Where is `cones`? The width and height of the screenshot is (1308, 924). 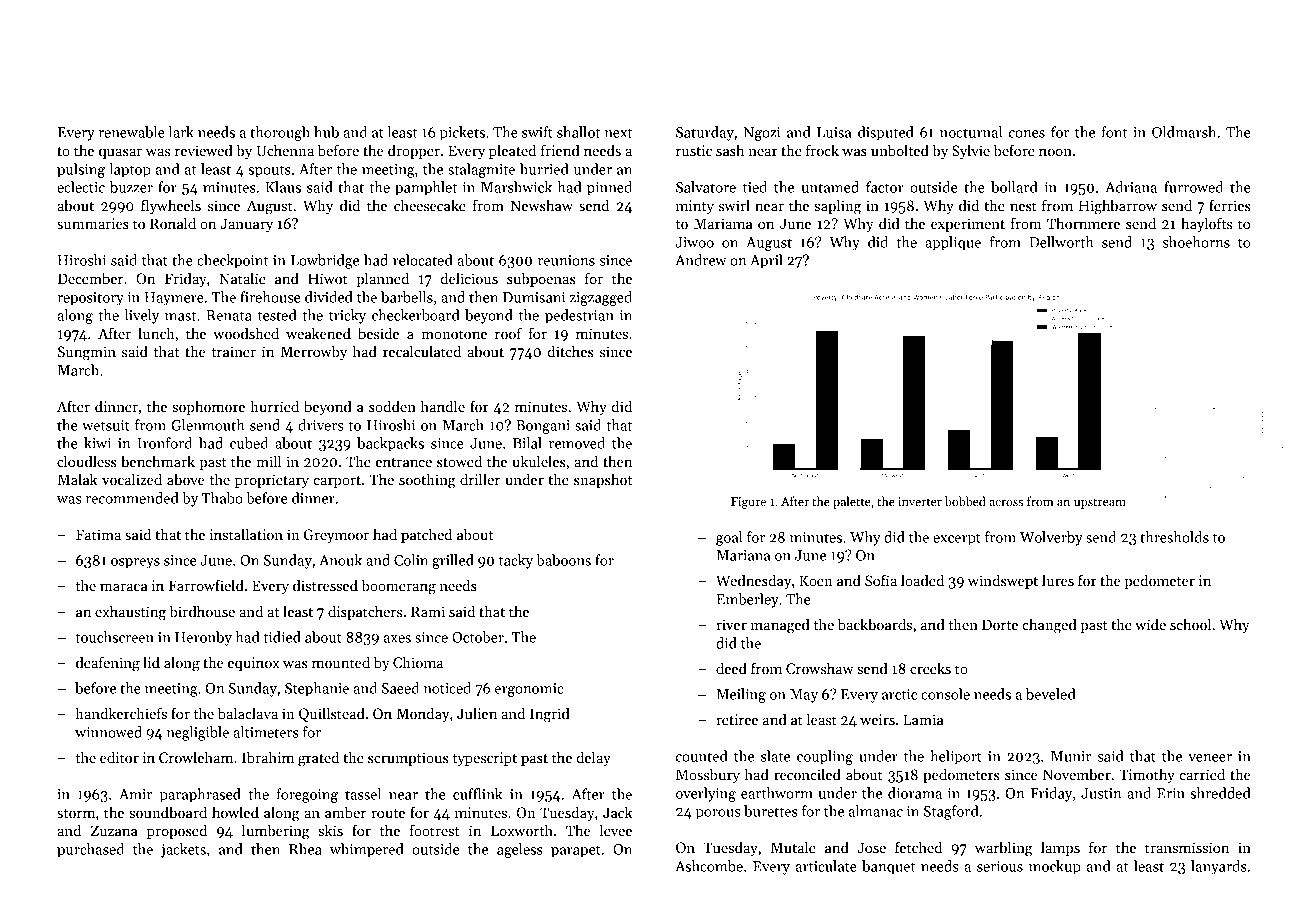
cones is located at coordinates (1027, 134).
